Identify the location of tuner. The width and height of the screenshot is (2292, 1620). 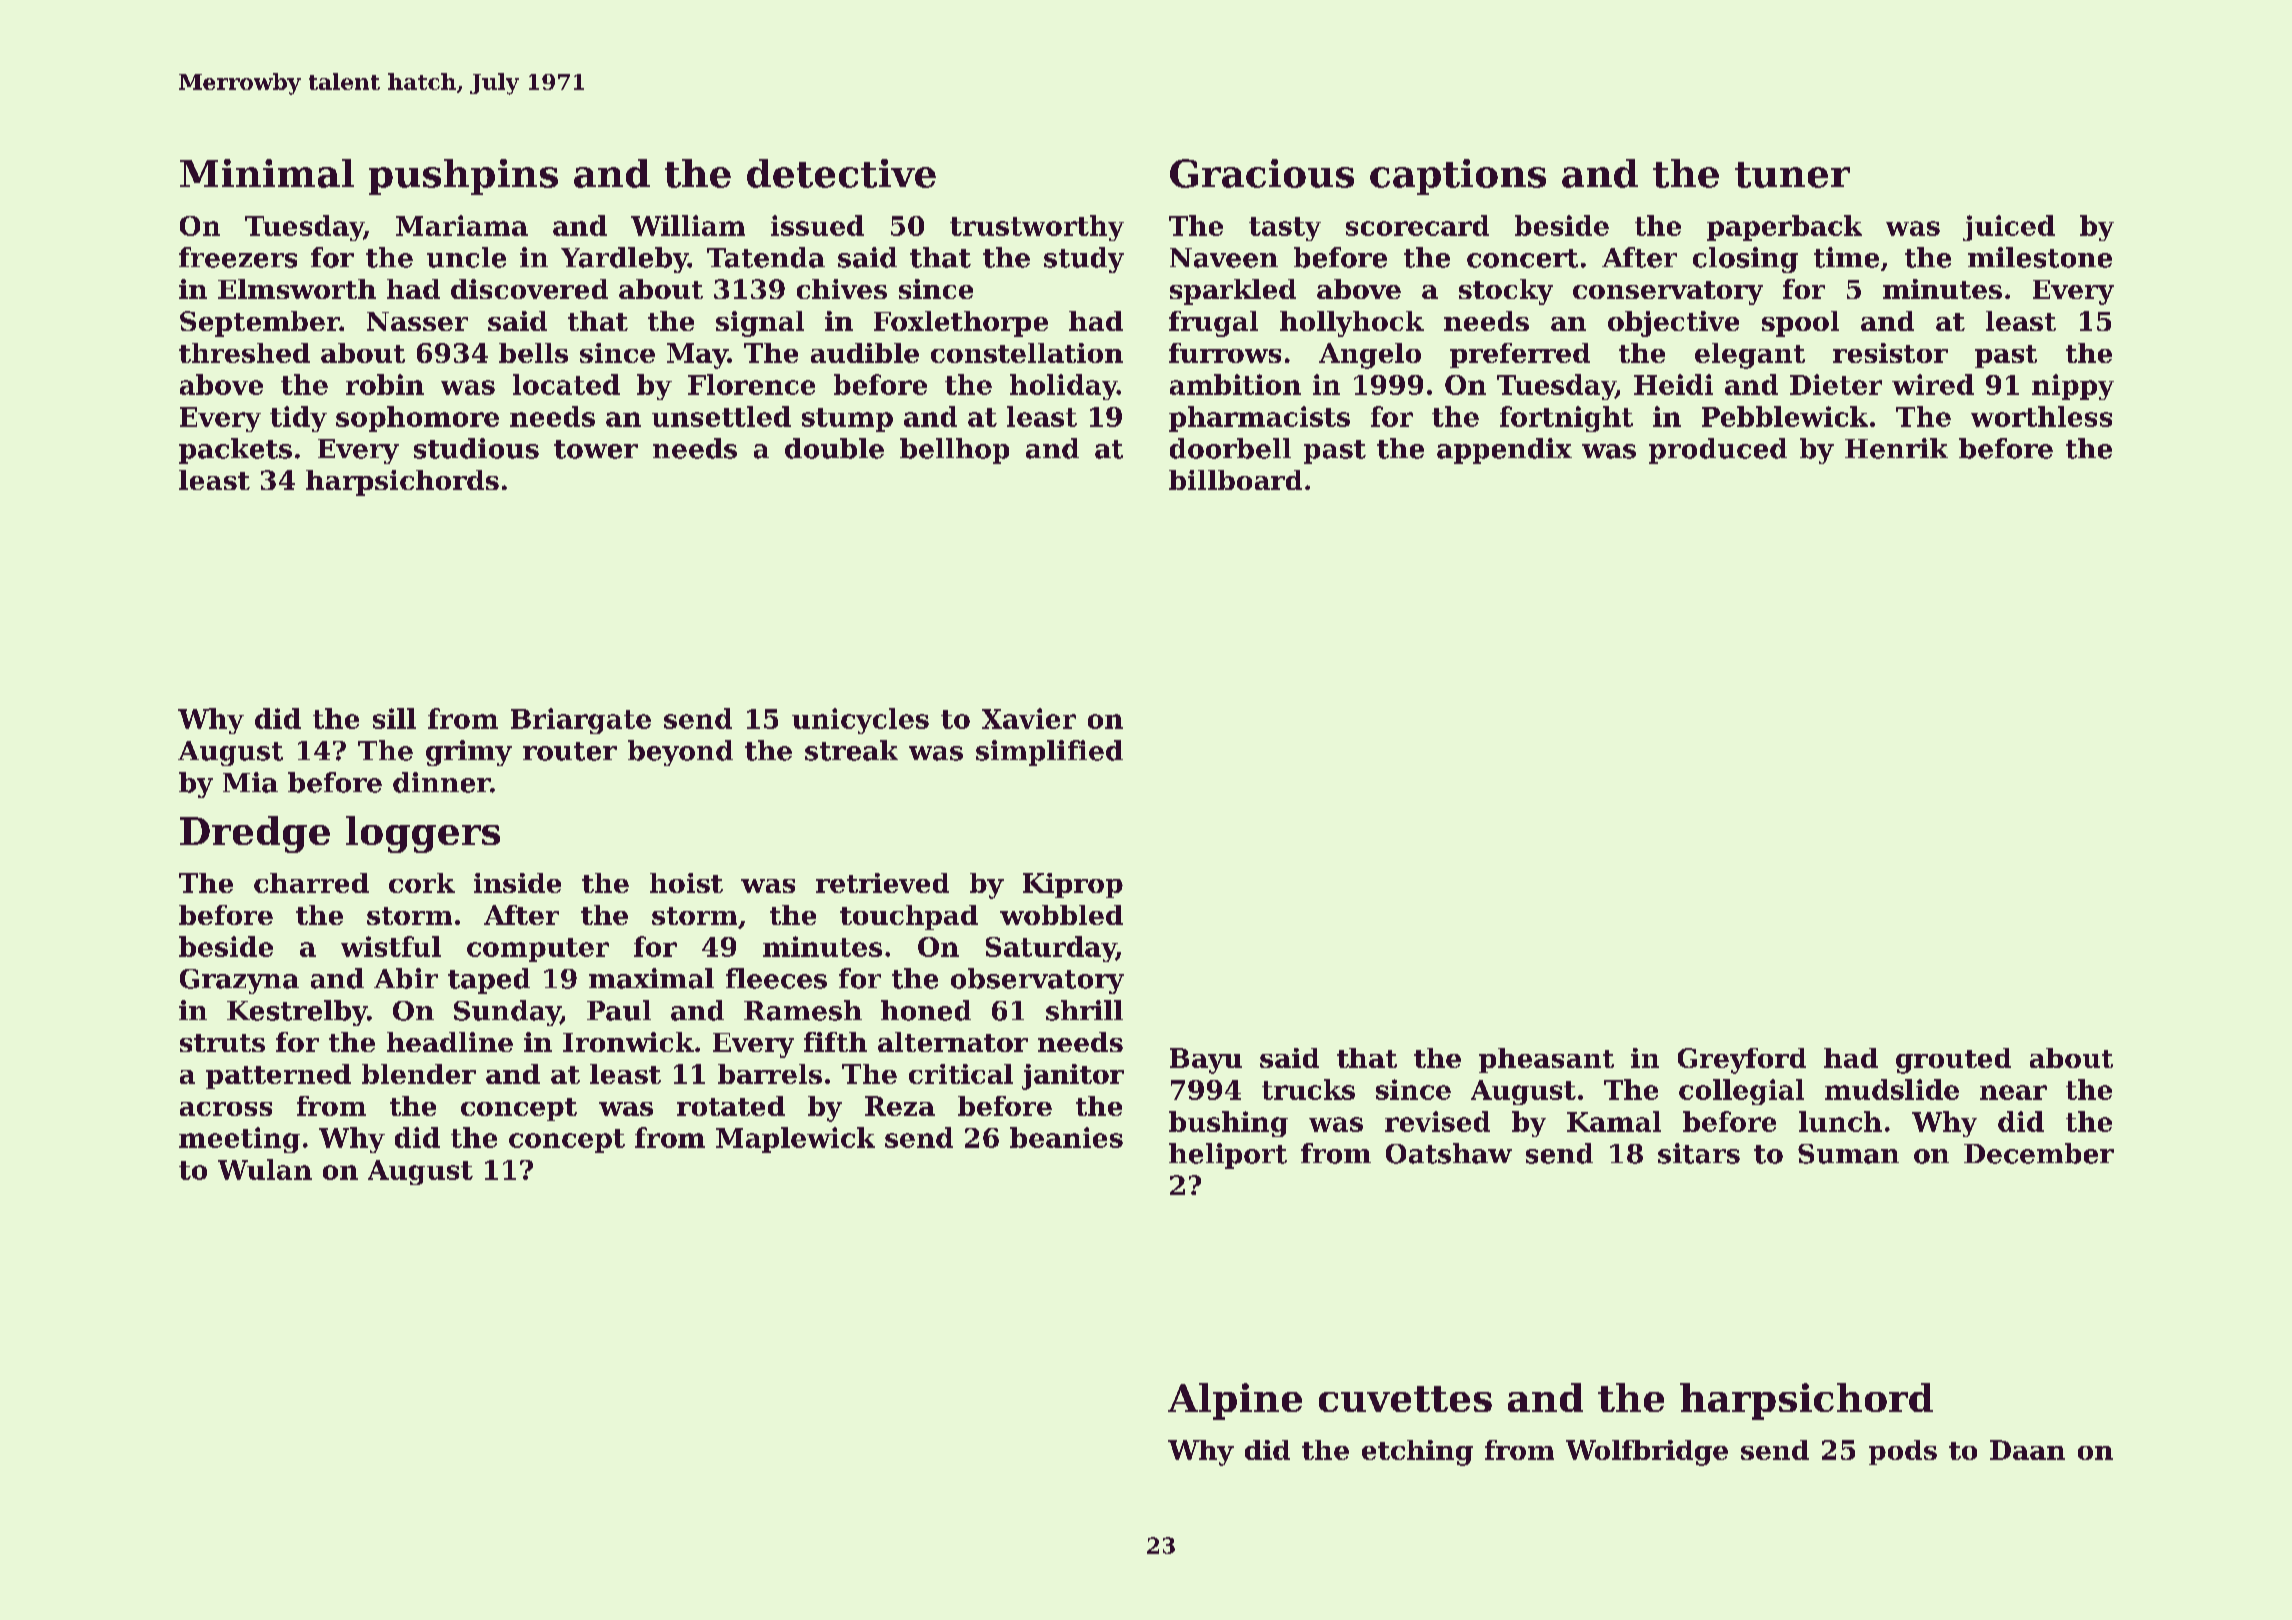
(1792, 175).
